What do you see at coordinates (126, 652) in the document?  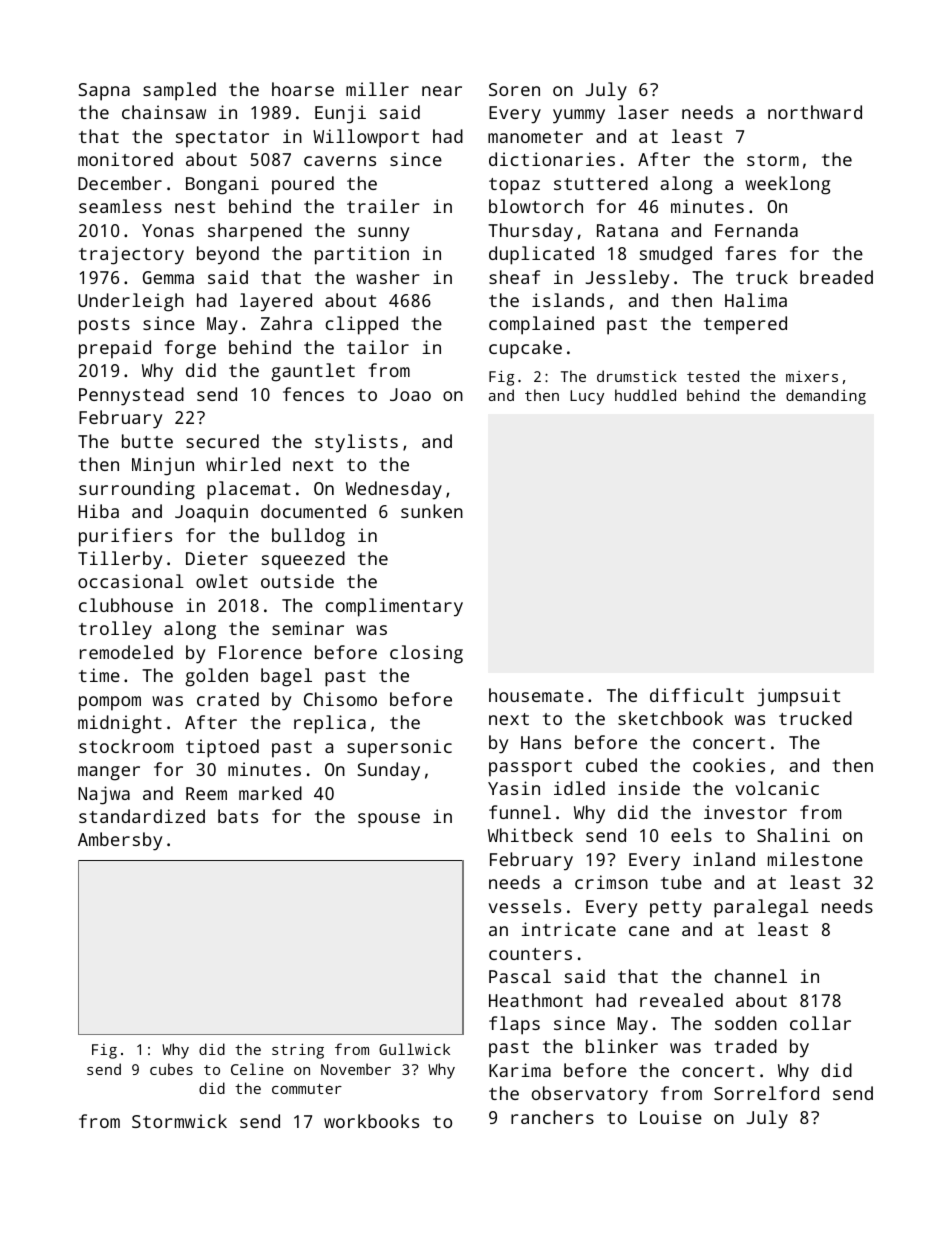 I see `remodeled` at bounding box center [126, 652].
